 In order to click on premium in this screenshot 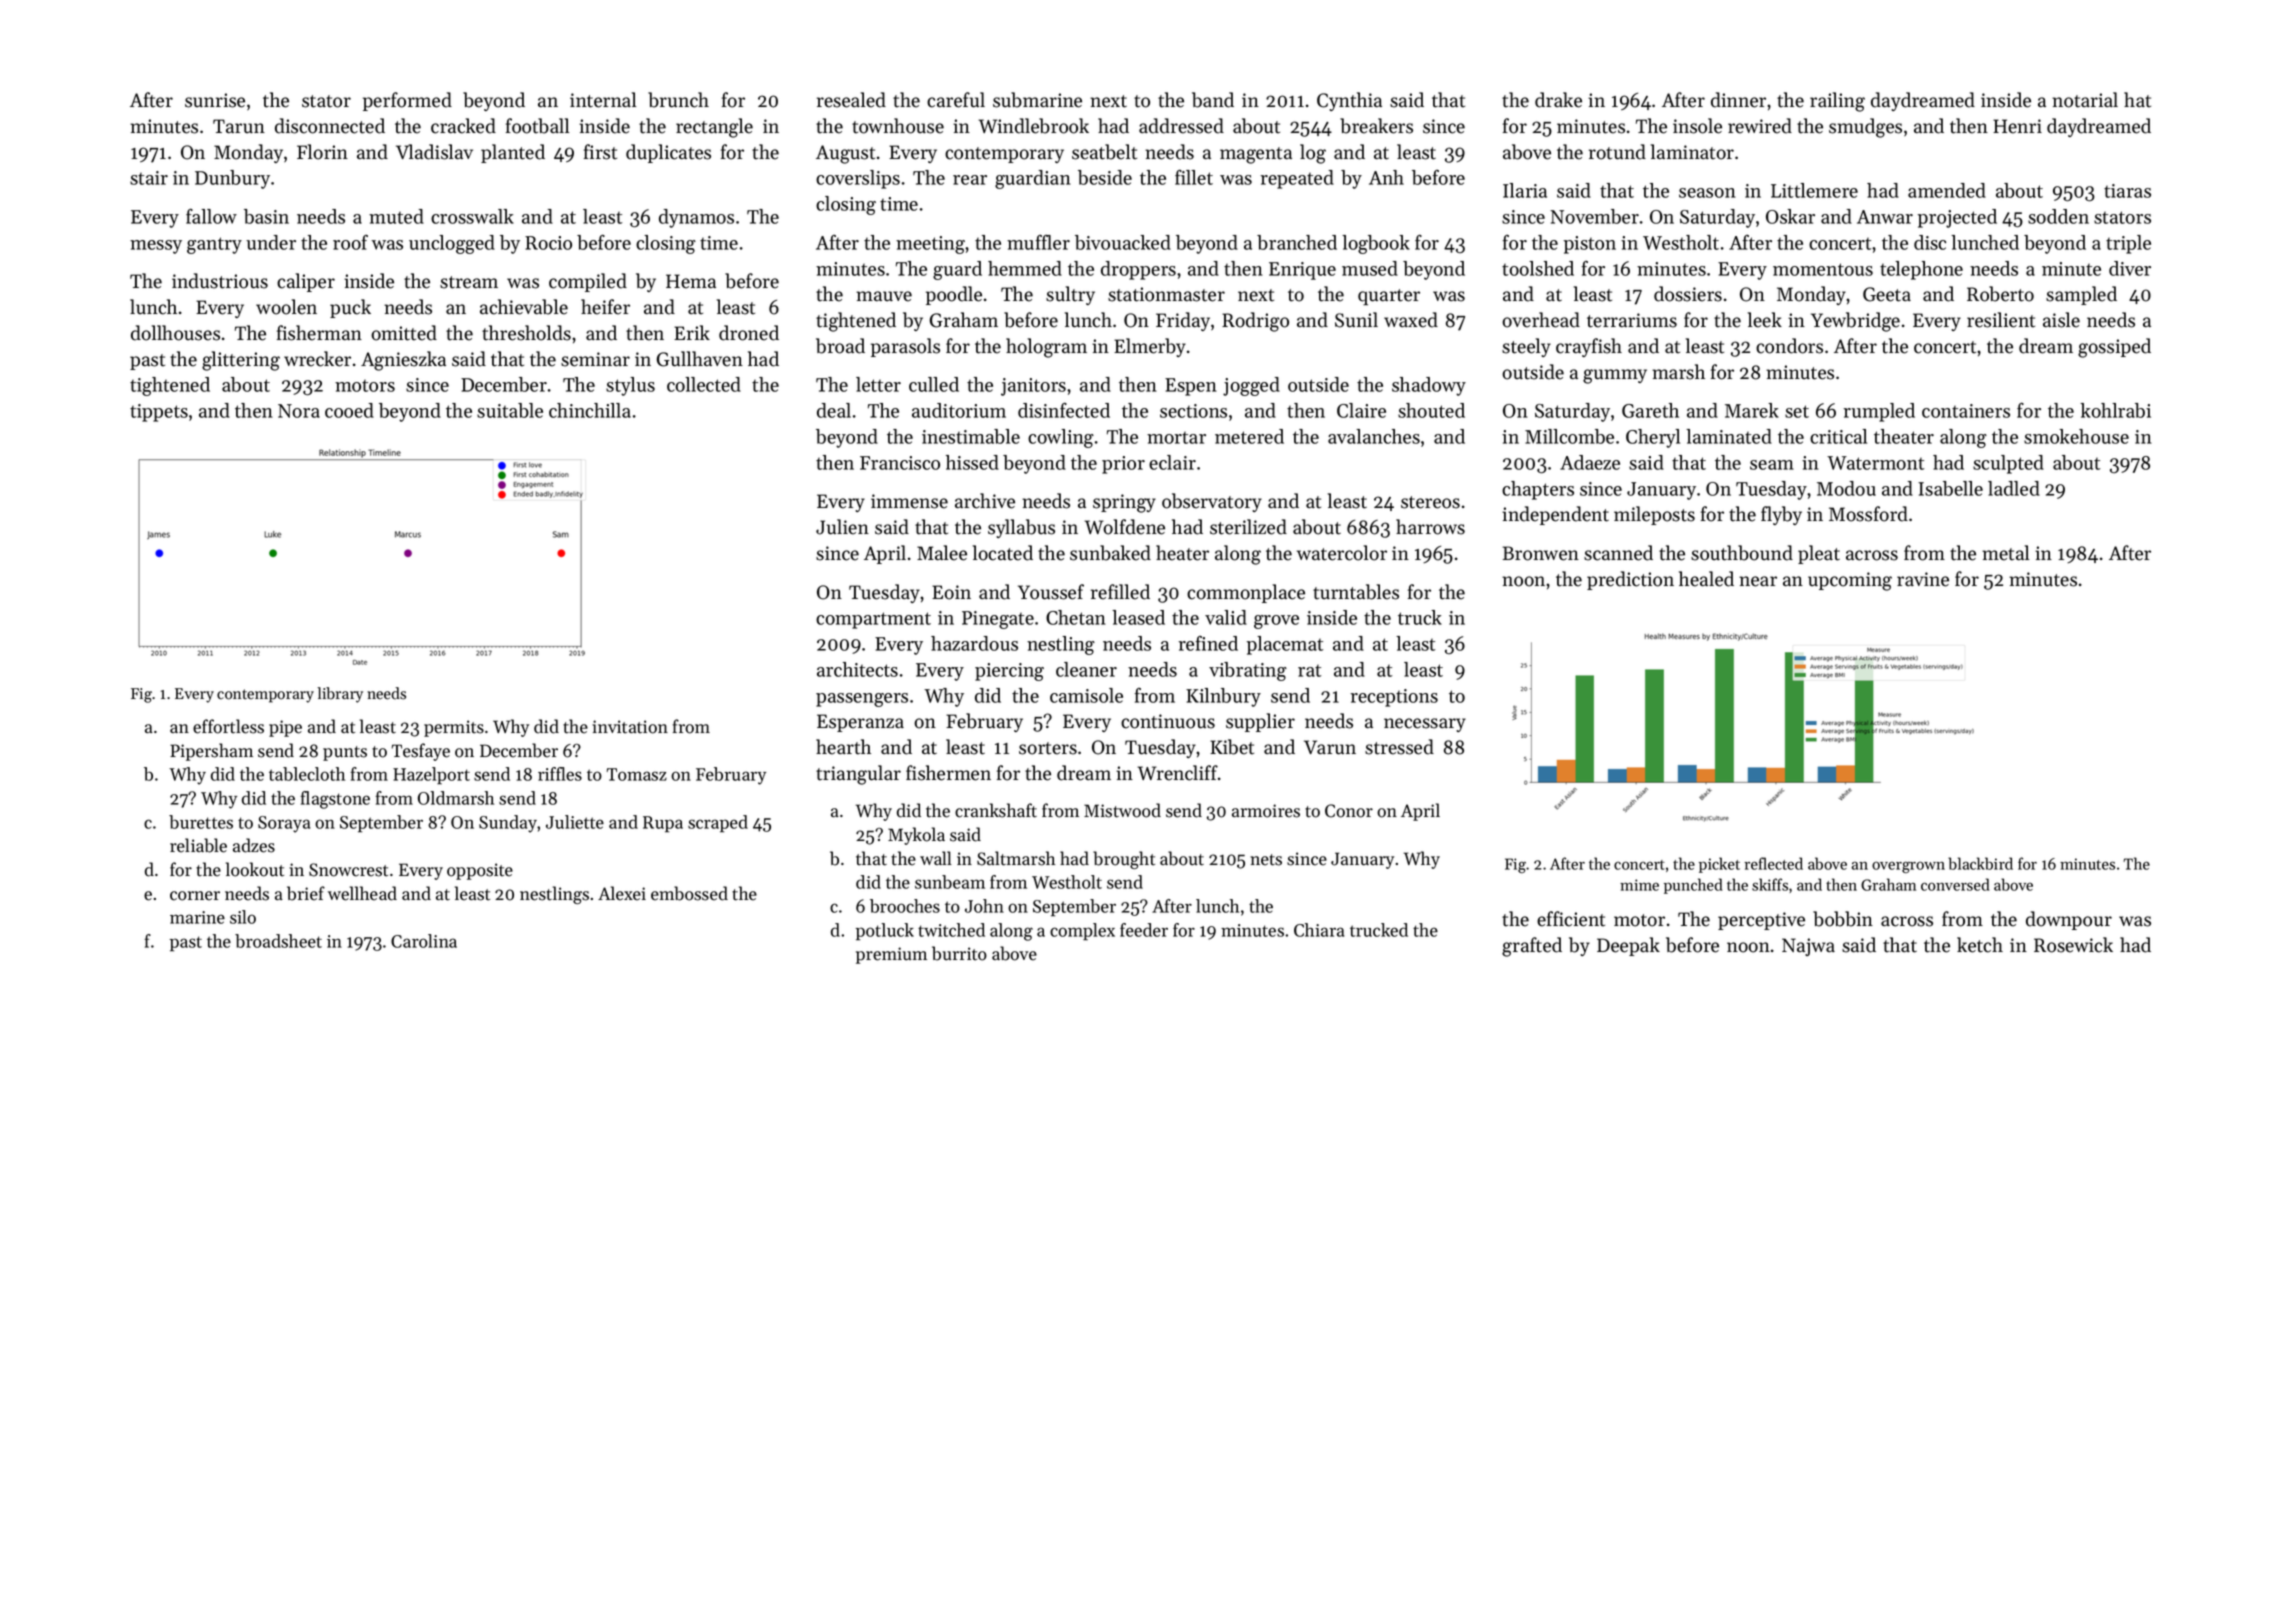, I will do `click(891, 955)`.
